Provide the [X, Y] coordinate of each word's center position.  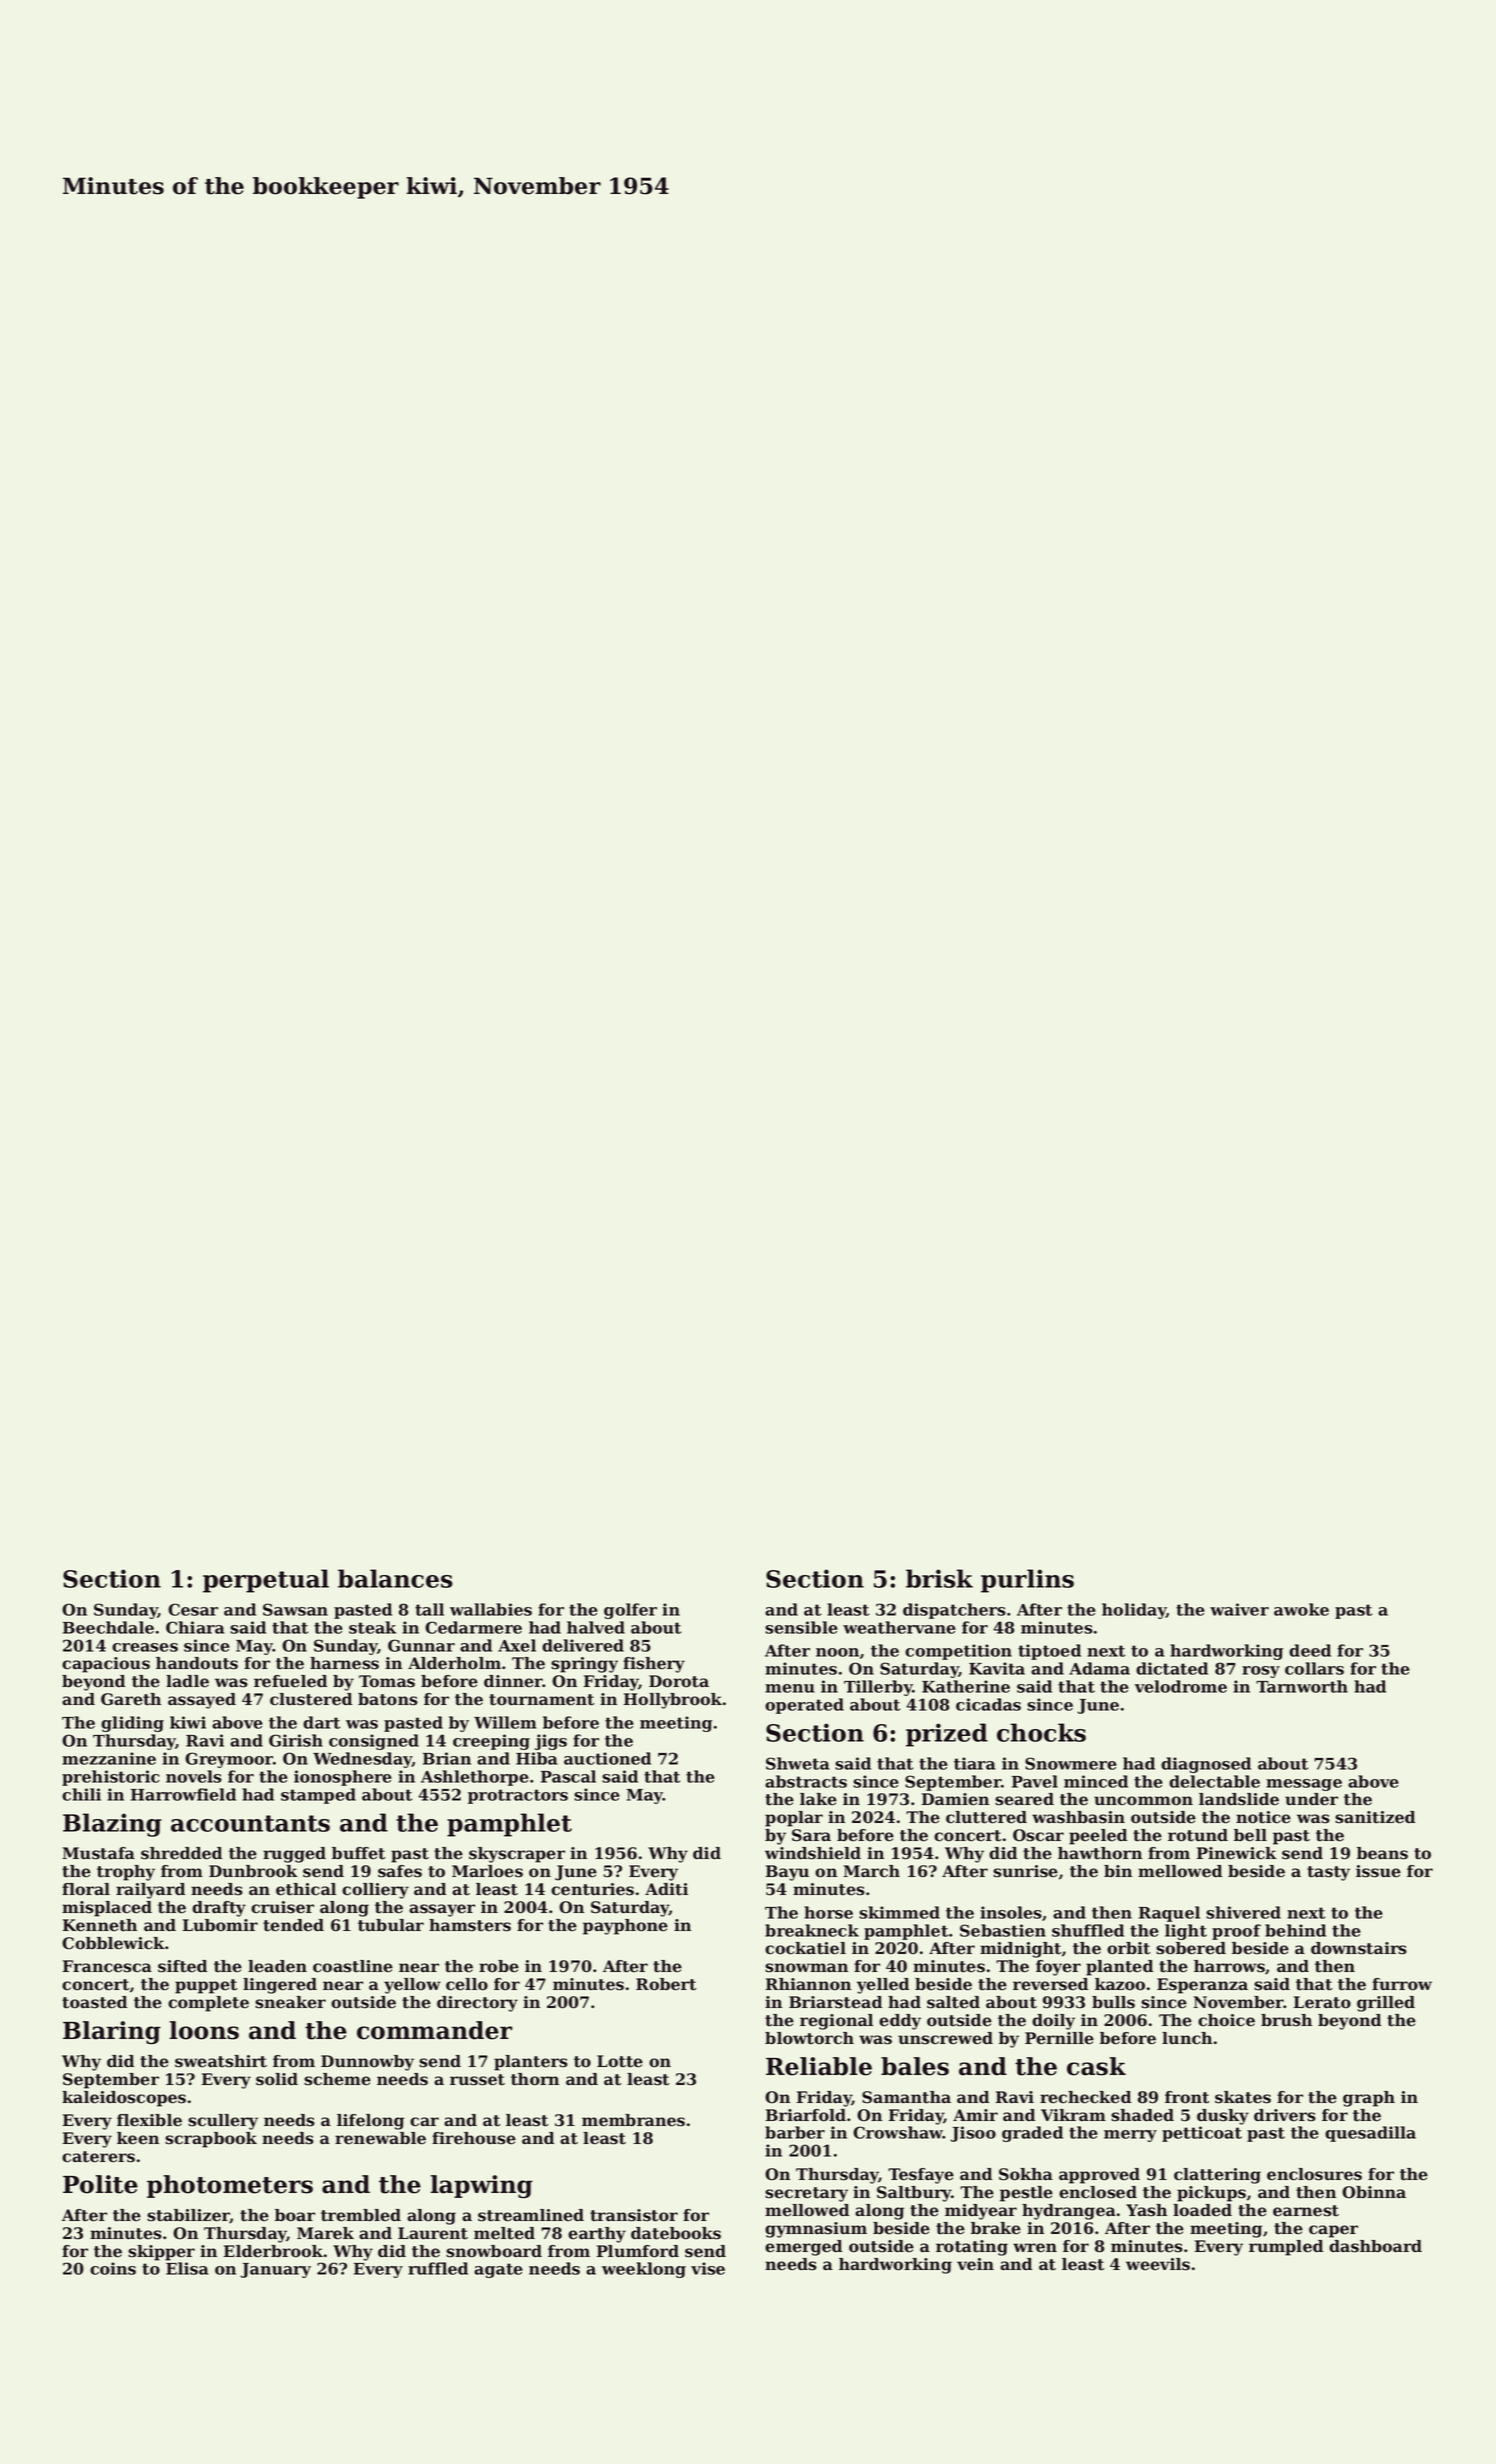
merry [1130, 2136]
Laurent [433, 2233]
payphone [625, 1927]
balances [395, 1578]
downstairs [1359, 1948]
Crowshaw [898, 2132]
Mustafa [98, 1853]
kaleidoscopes [124, 2099]
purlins [1027, 1581]
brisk [939, 1578]
